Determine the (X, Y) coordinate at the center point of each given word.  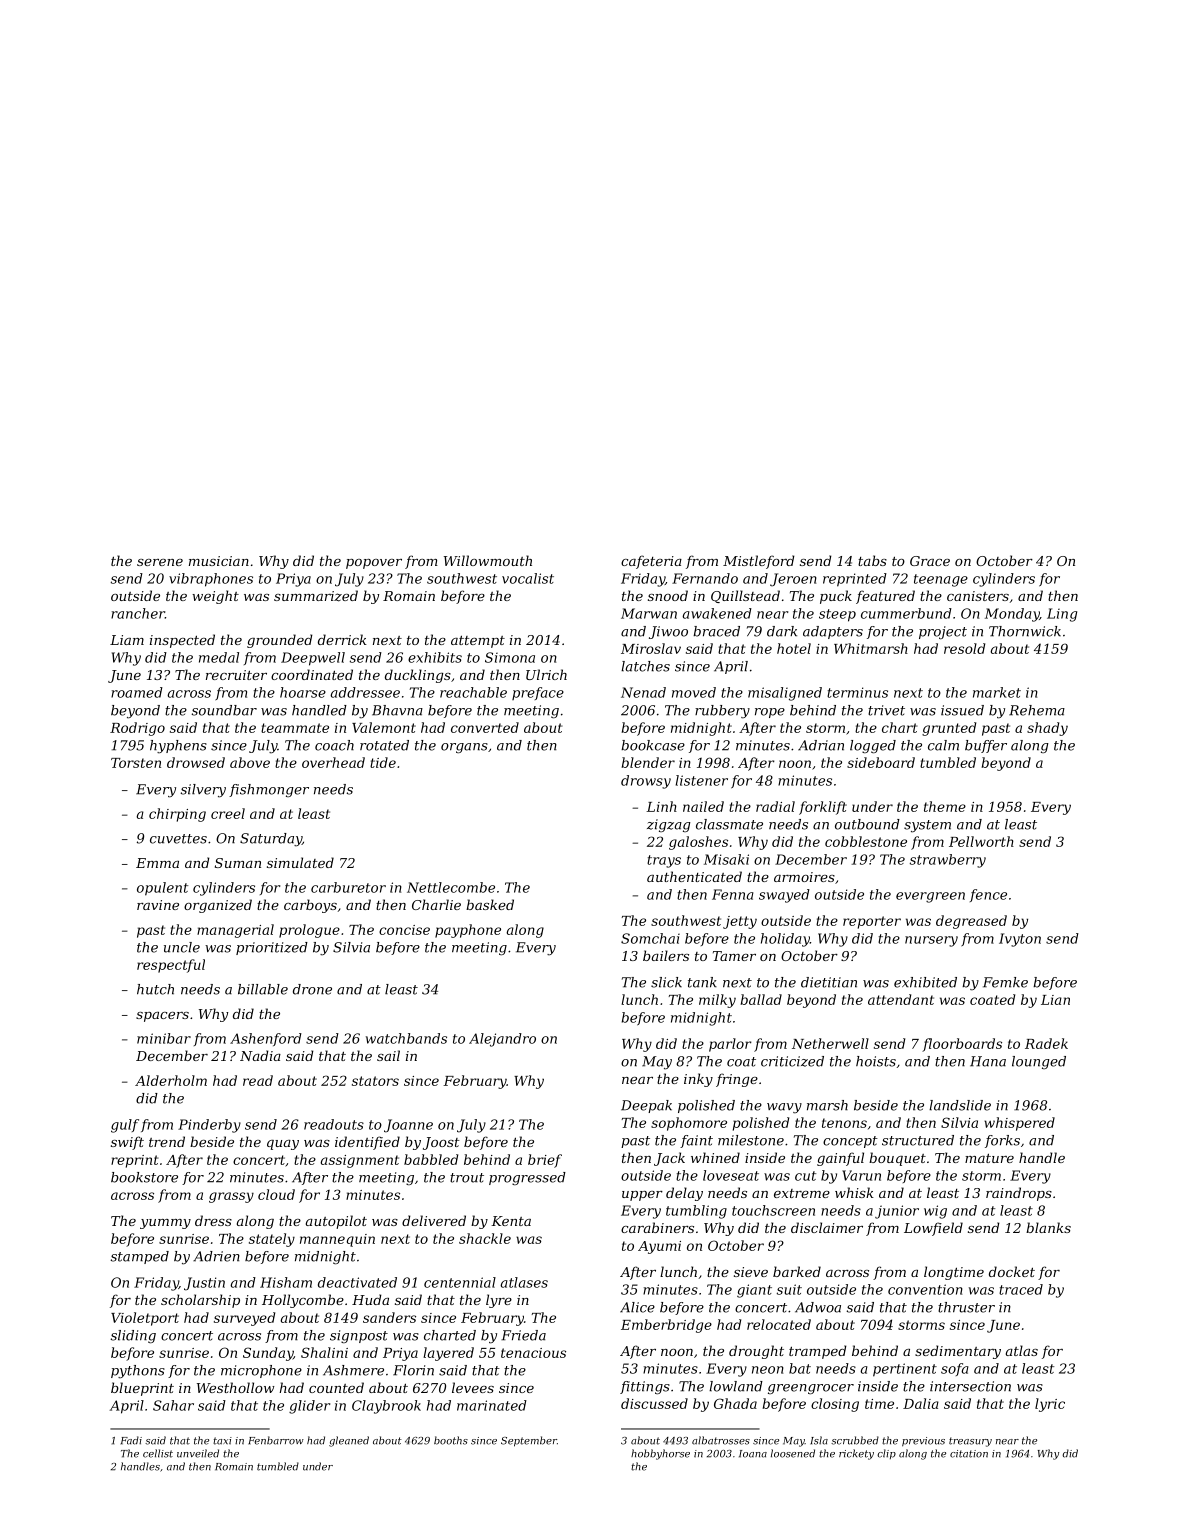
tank (702, 982)
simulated (300, 862)
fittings (645, 1387)
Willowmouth (488, 560)
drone (312, 989)
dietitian (829, 982)
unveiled (198, 1453)
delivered (434, 1220)
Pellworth (981, 841)
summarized (316, 596)
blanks (1048, 1227)
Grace (930, 561)
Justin (204, 1284)
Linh (661, 806)
